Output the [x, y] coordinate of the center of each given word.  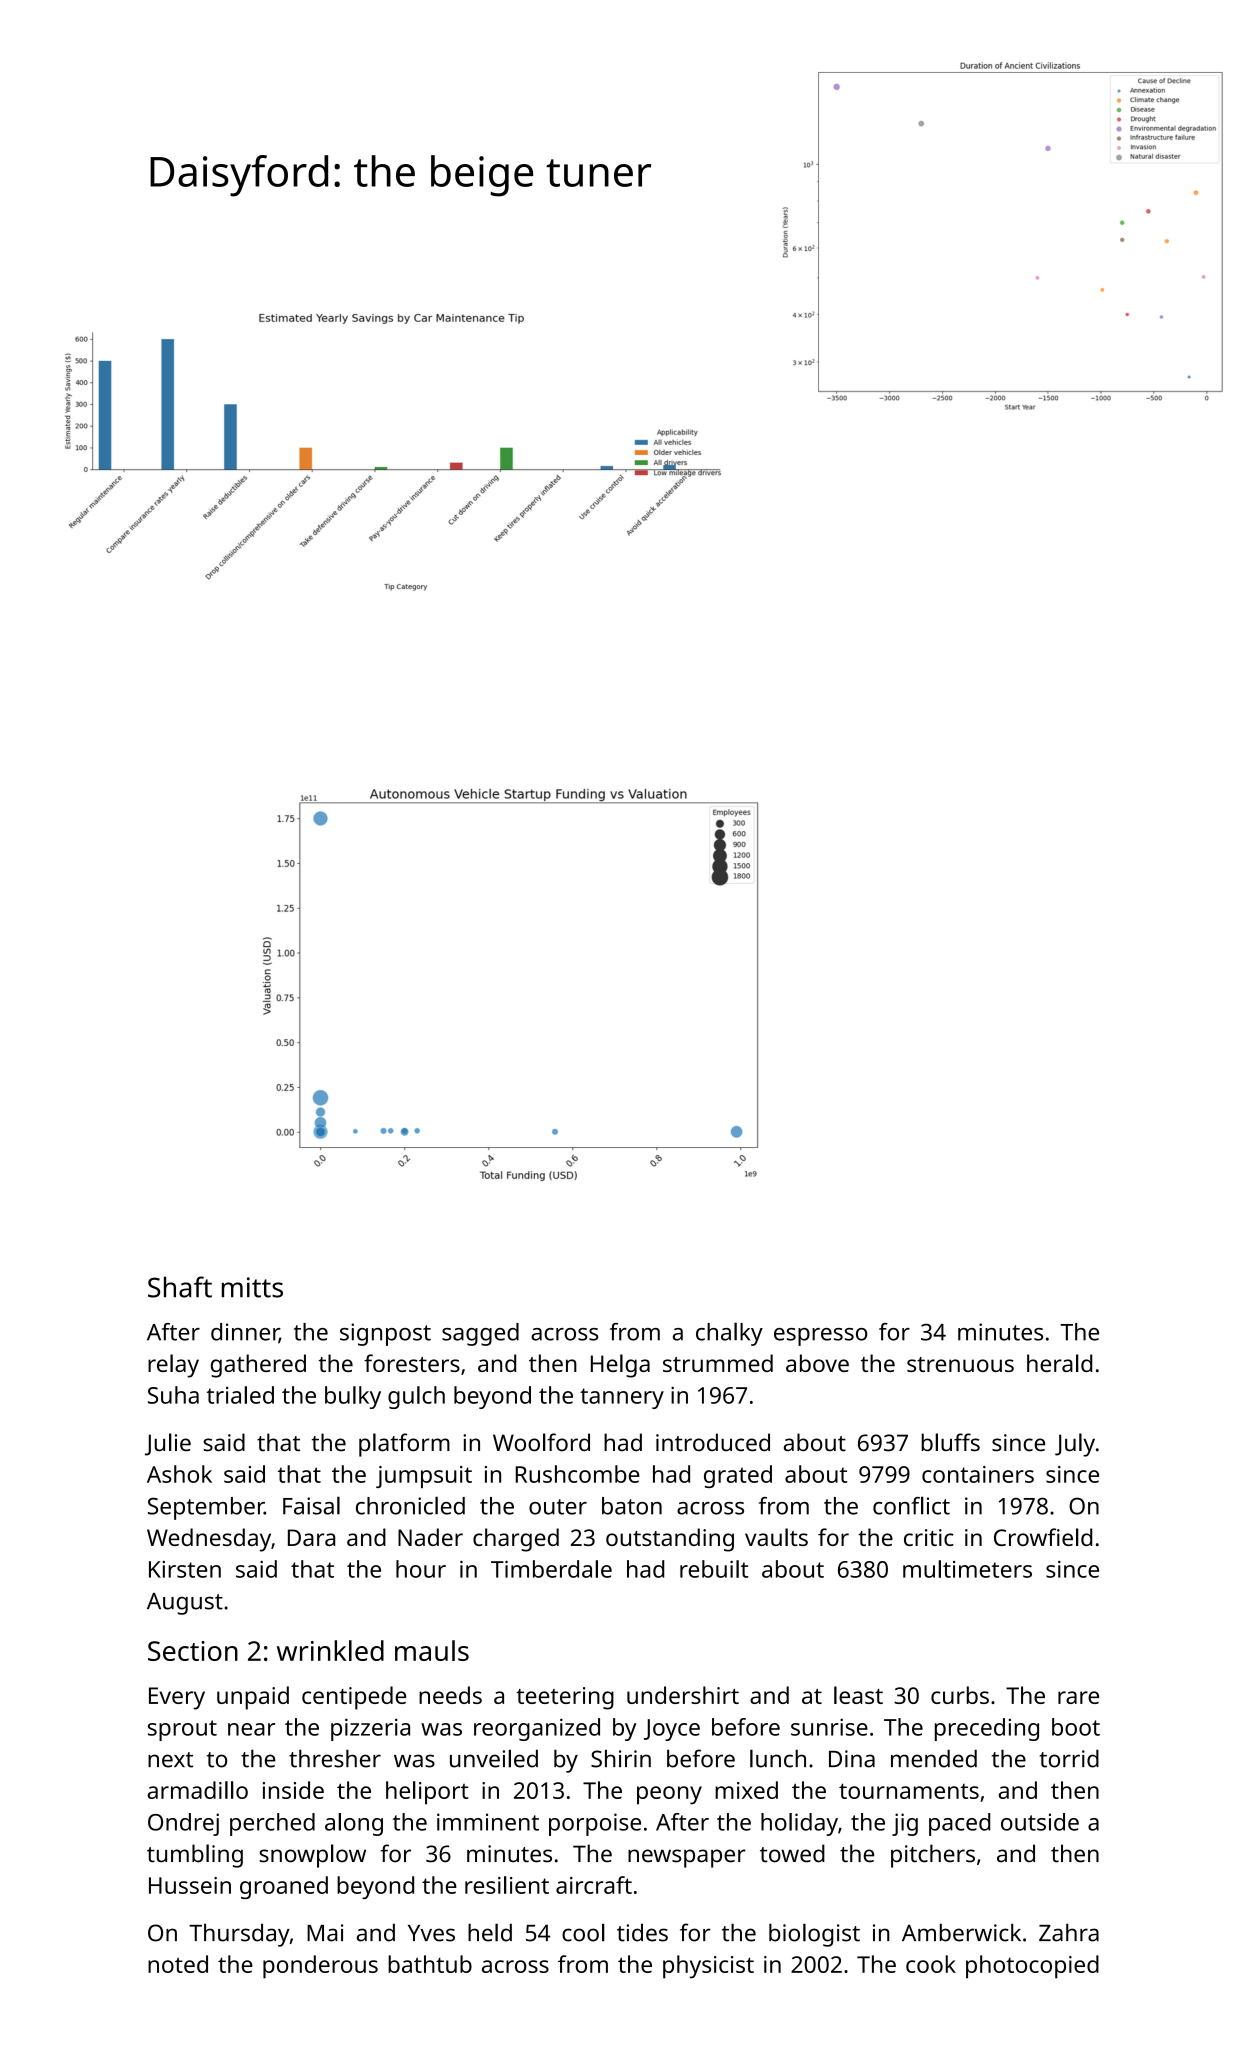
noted [178, 1964]
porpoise [595, 1824]
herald [1059, 1363]
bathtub [430, 1964]
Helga [620, 1366]
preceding [987, 1729]
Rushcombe [578, 1474]
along [354, 1824]
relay [173, 1366]
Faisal [311, 1505]
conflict [911, 1505]
